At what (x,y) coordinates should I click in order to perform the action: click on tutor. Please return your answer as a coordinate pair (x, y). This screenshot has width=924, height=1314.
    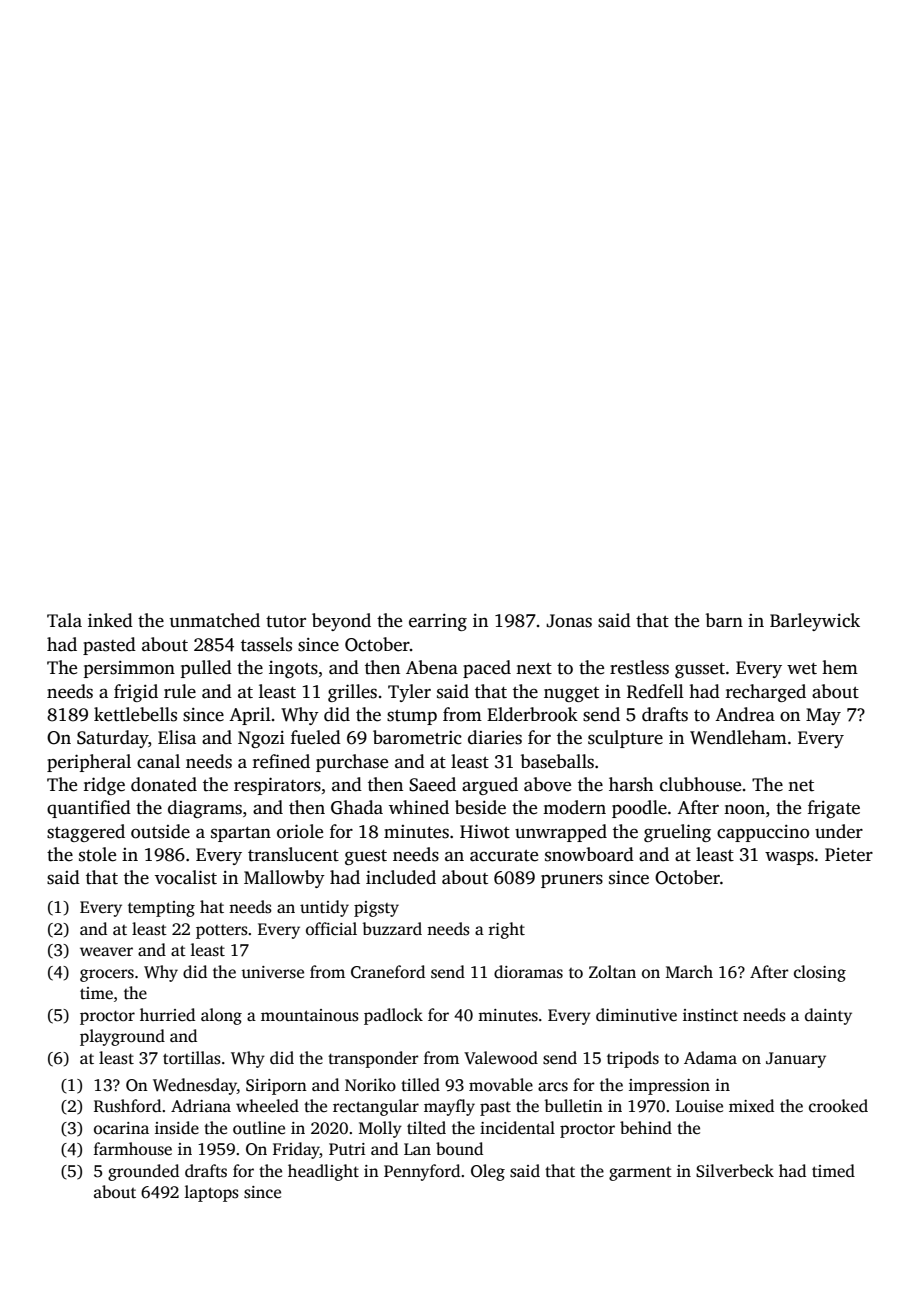
    Looking at the image, I should click on (286, 622).
